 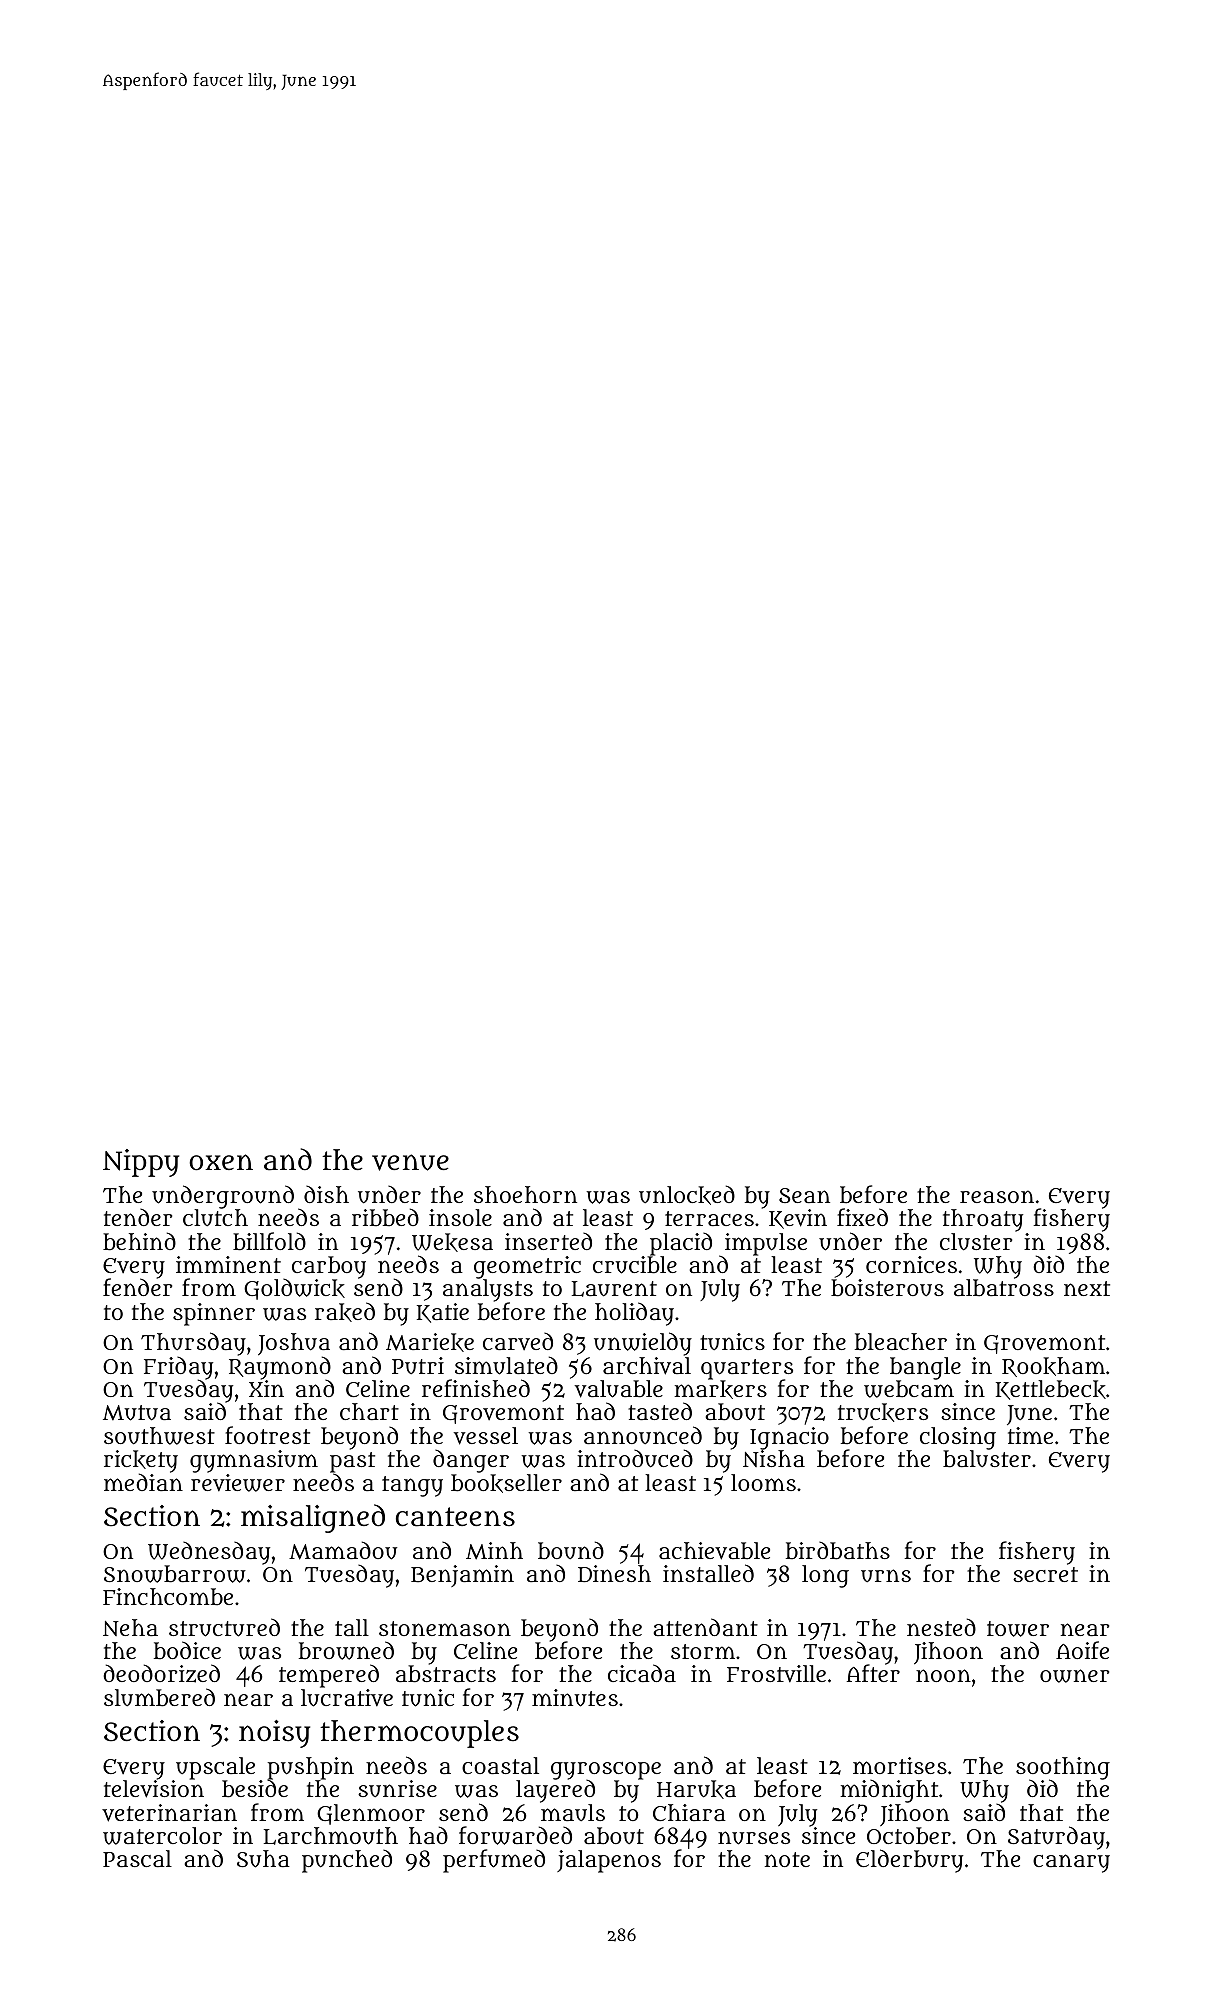 I want to click on owner, so click(x=1074, y=1676).
